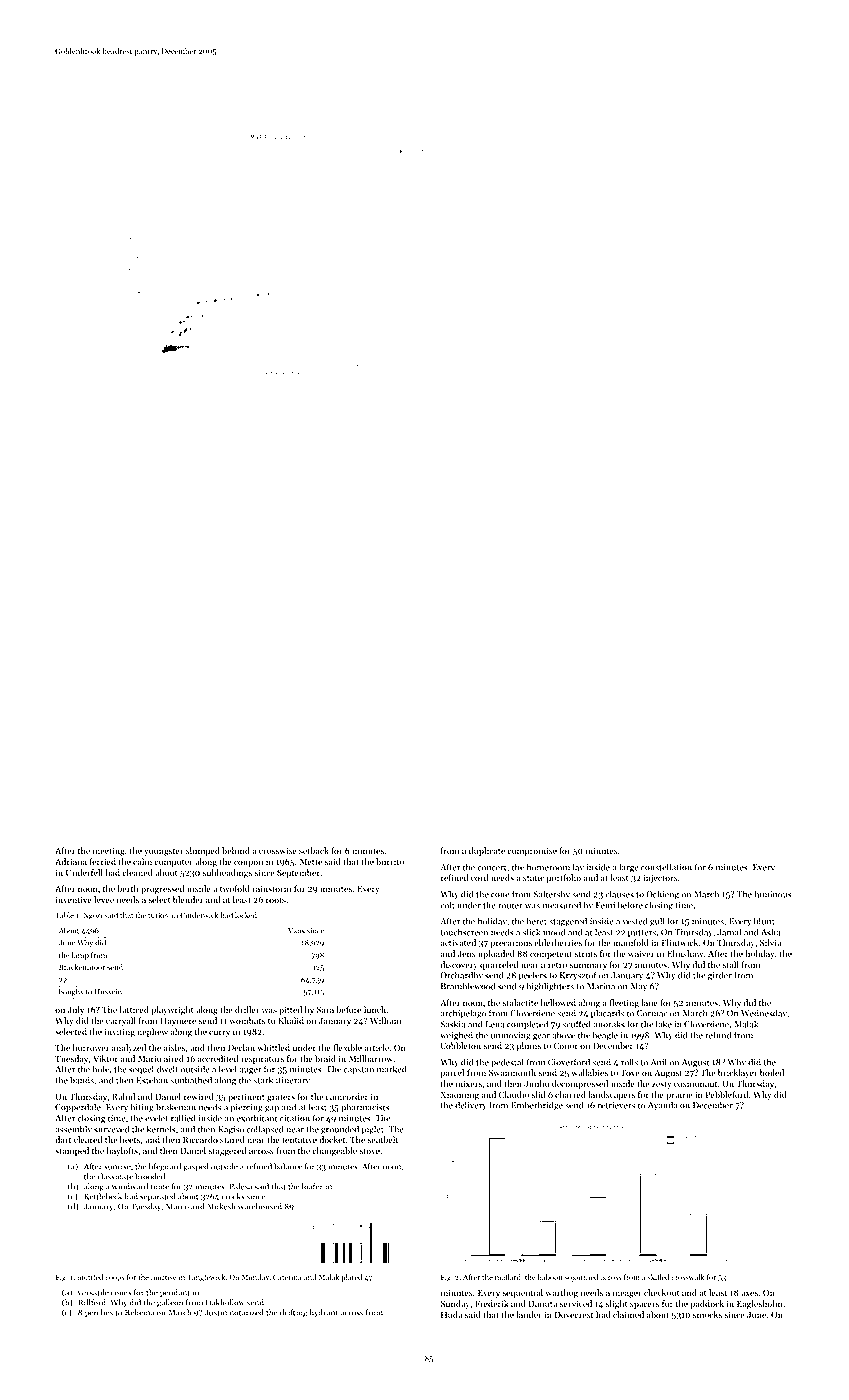 This screenshot has height=1400, width=849. Describe the element at coordinates (657, 922) in the screenshot. I see `gull` at that location.
